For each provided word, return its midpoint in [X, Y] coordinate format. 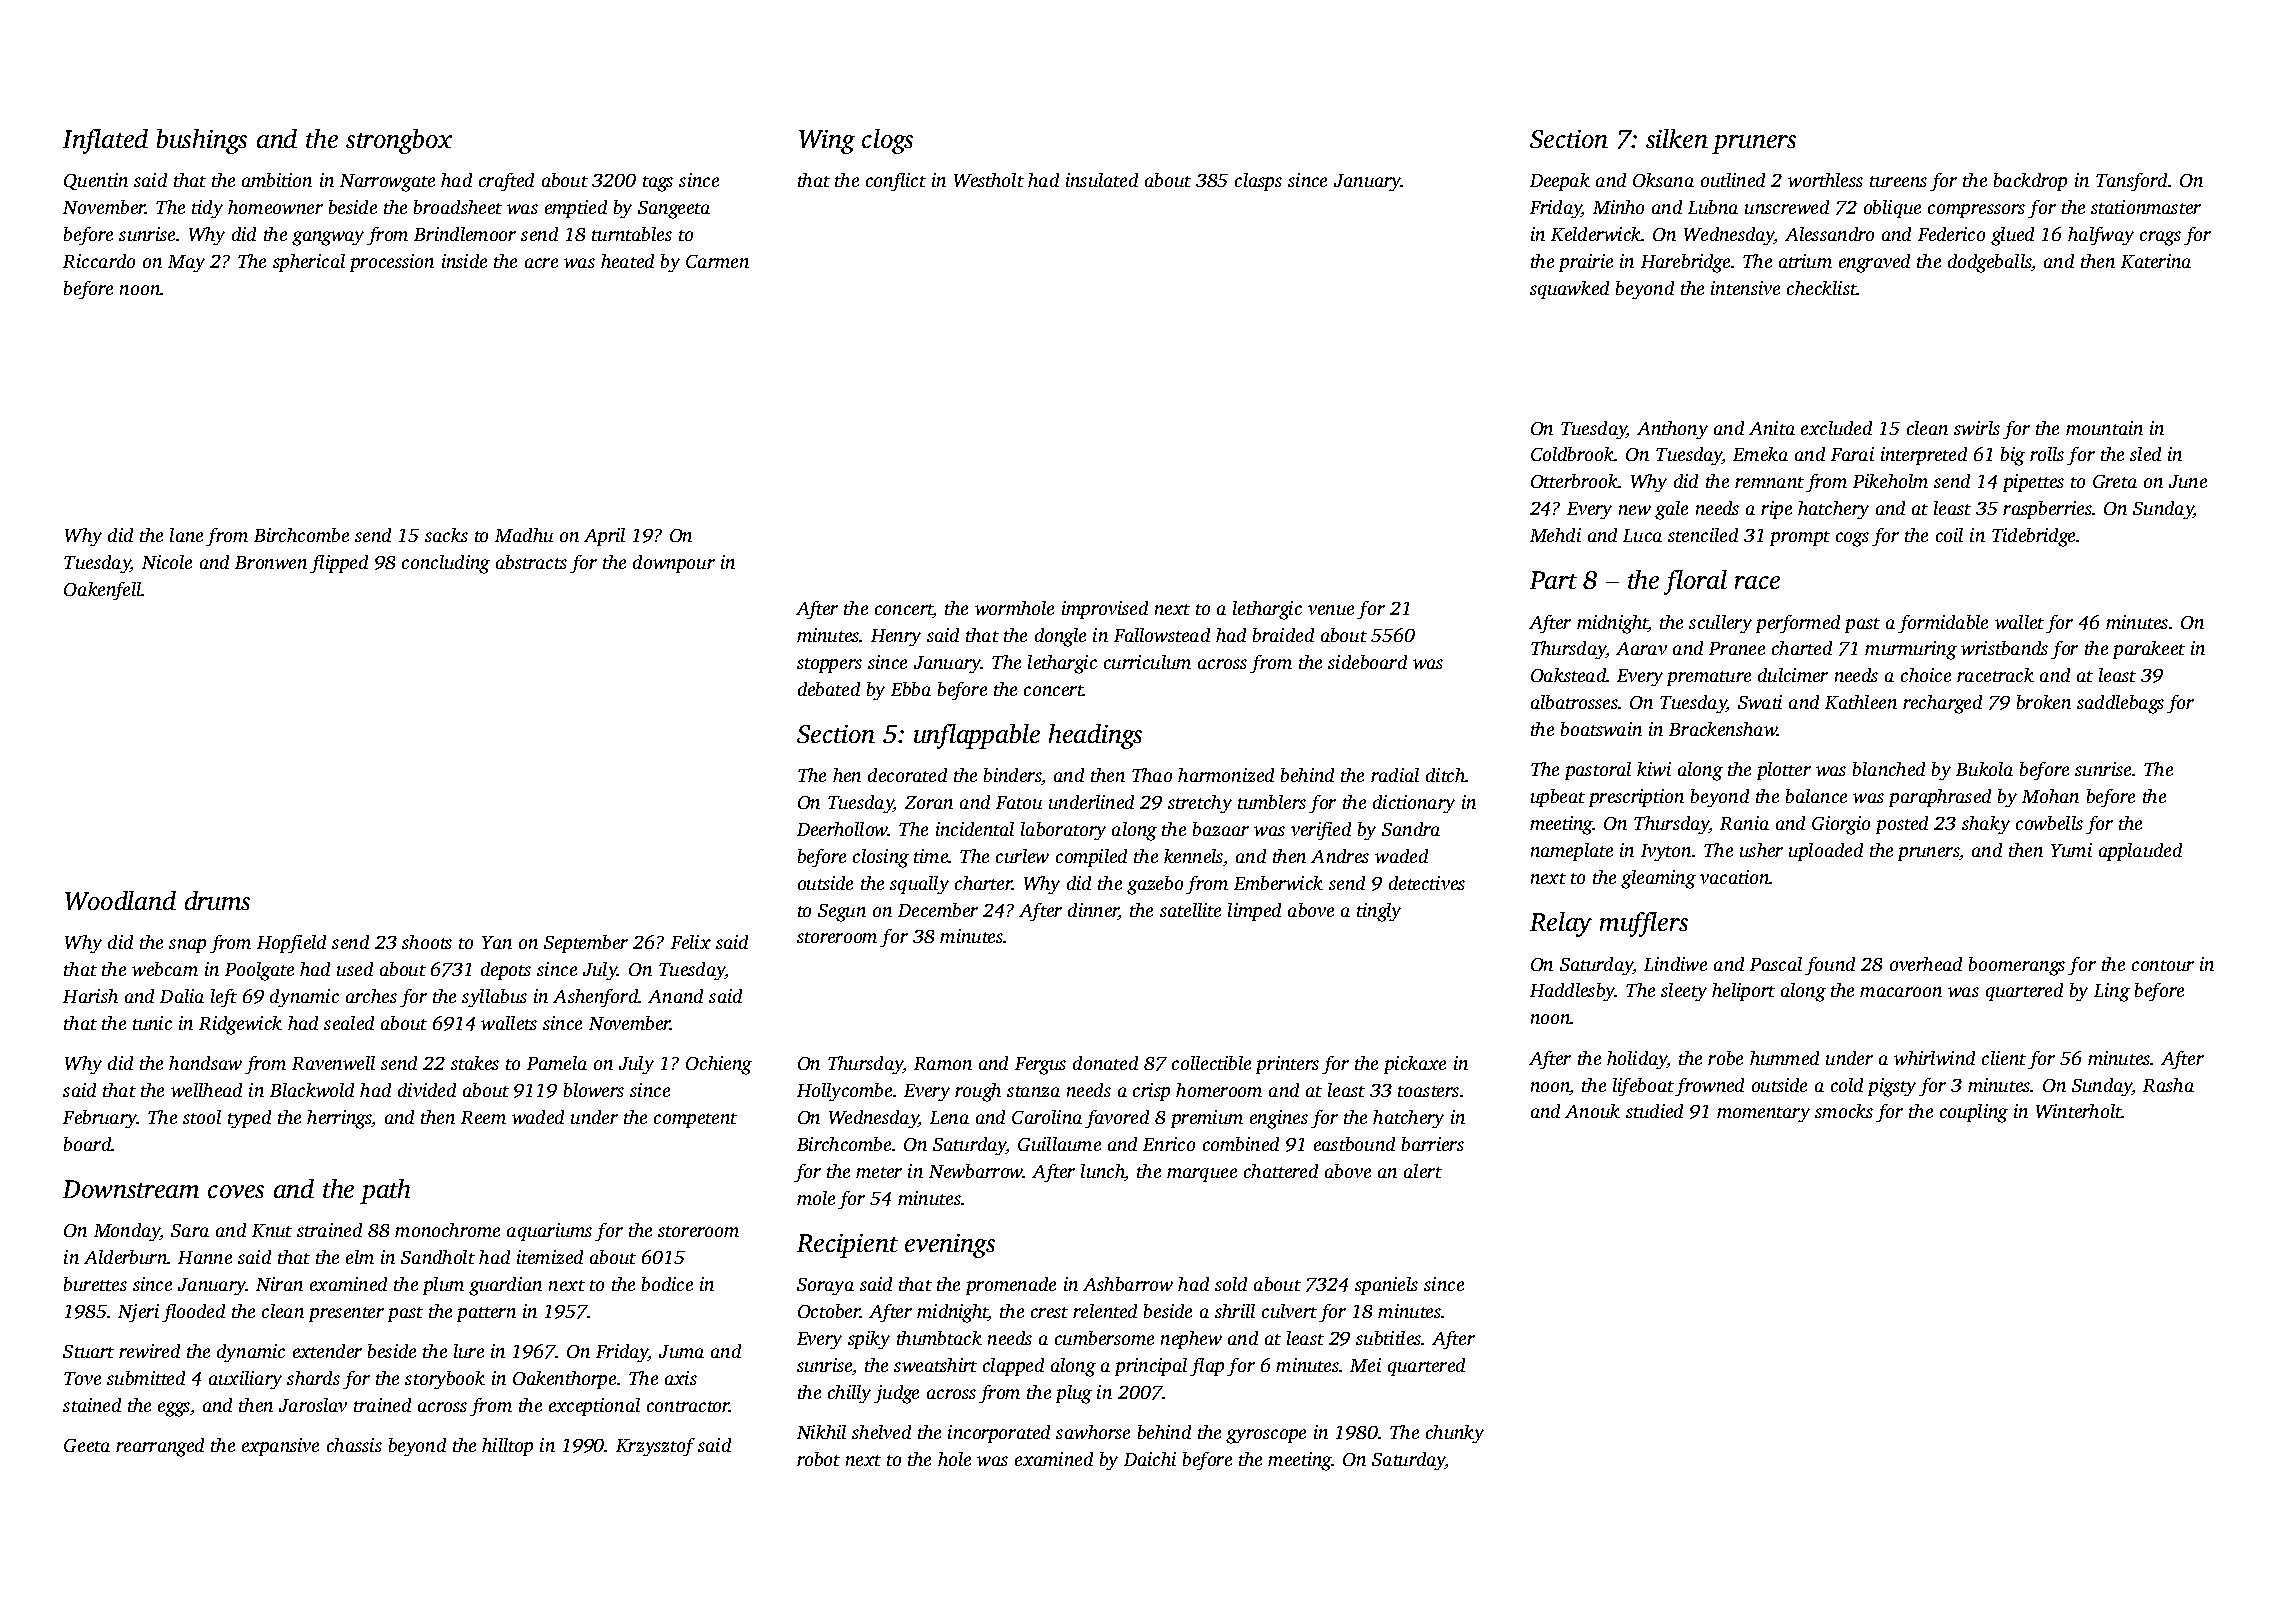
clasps [1258, 182]
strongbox [399, 141]
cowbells [2049, 823]
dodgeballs [1990, 263]
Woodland [120, 900]
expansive [280, 1447]
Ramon [943, 1063]
